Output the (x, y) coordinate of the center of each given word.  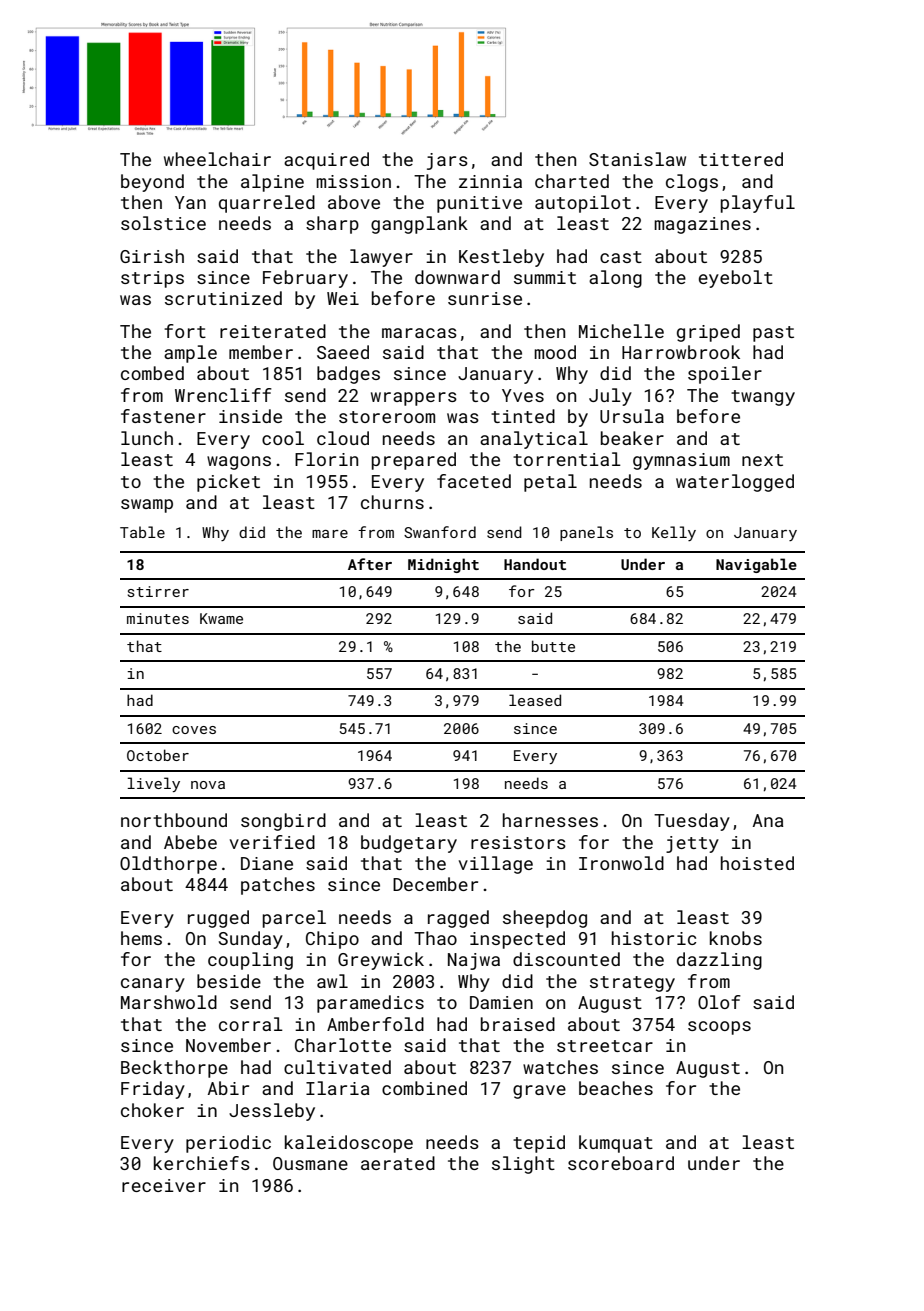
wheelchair (217, 159)
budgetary (409, 844)
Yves (523, 395)
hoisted (757, 863)
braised (518, 1024)
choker (152, 1110)
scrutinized (223, 298)
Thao (435, 938)
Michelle (621, 331)
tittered (741, 159)
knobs (736, 938)
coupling (250, 961)
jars (447, 161)
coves (194, 730)
